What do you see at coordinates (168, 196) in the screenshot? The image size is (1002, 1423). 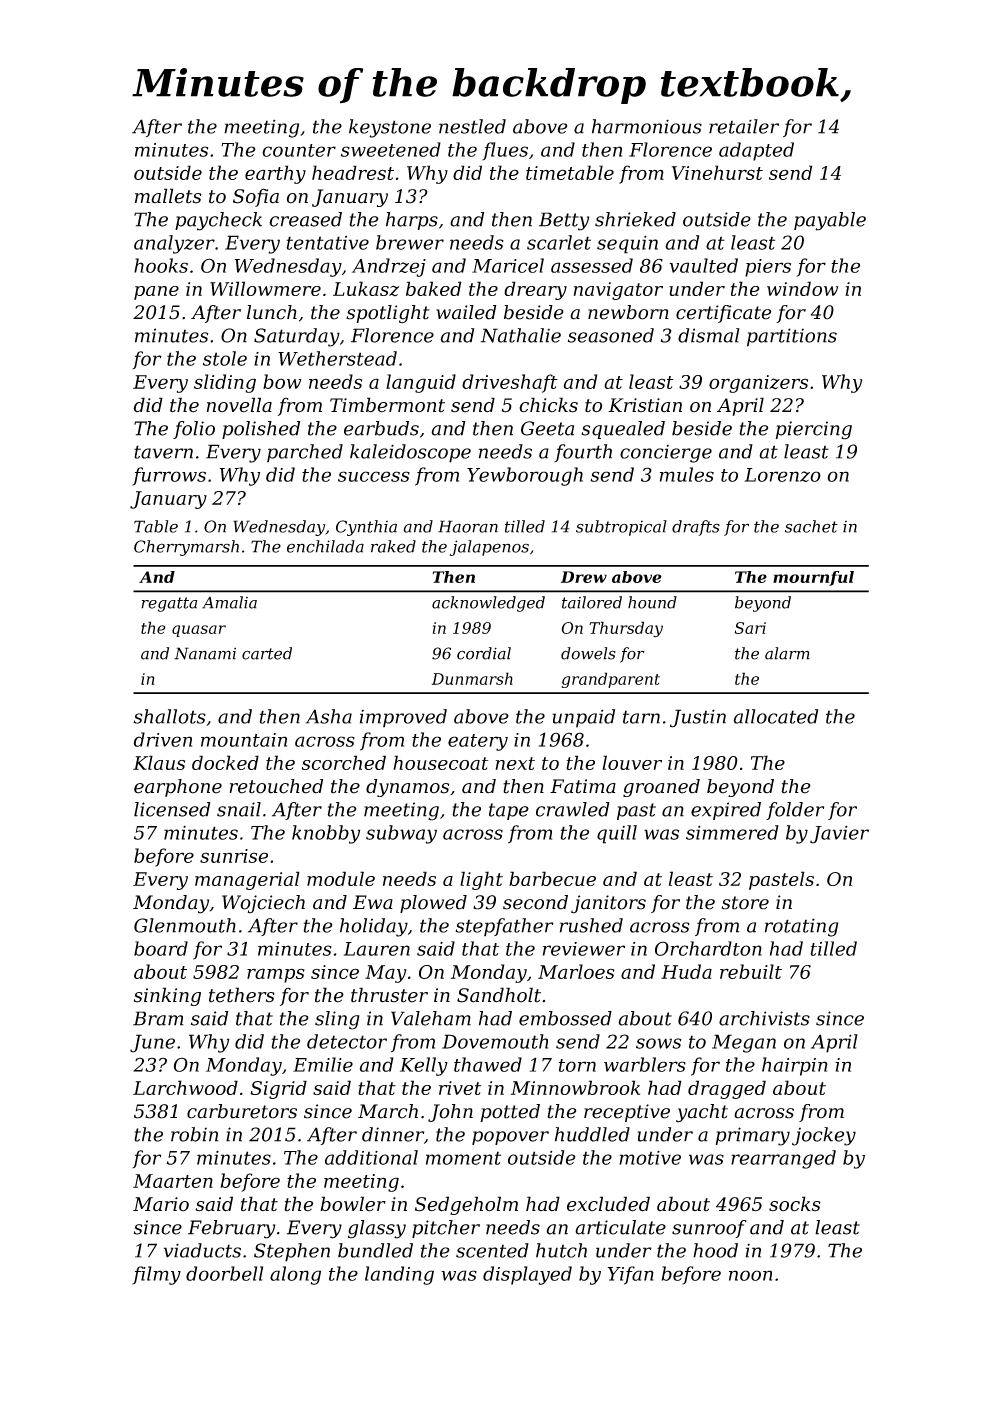 I see `mallets` at bounding box center [168, 196].
